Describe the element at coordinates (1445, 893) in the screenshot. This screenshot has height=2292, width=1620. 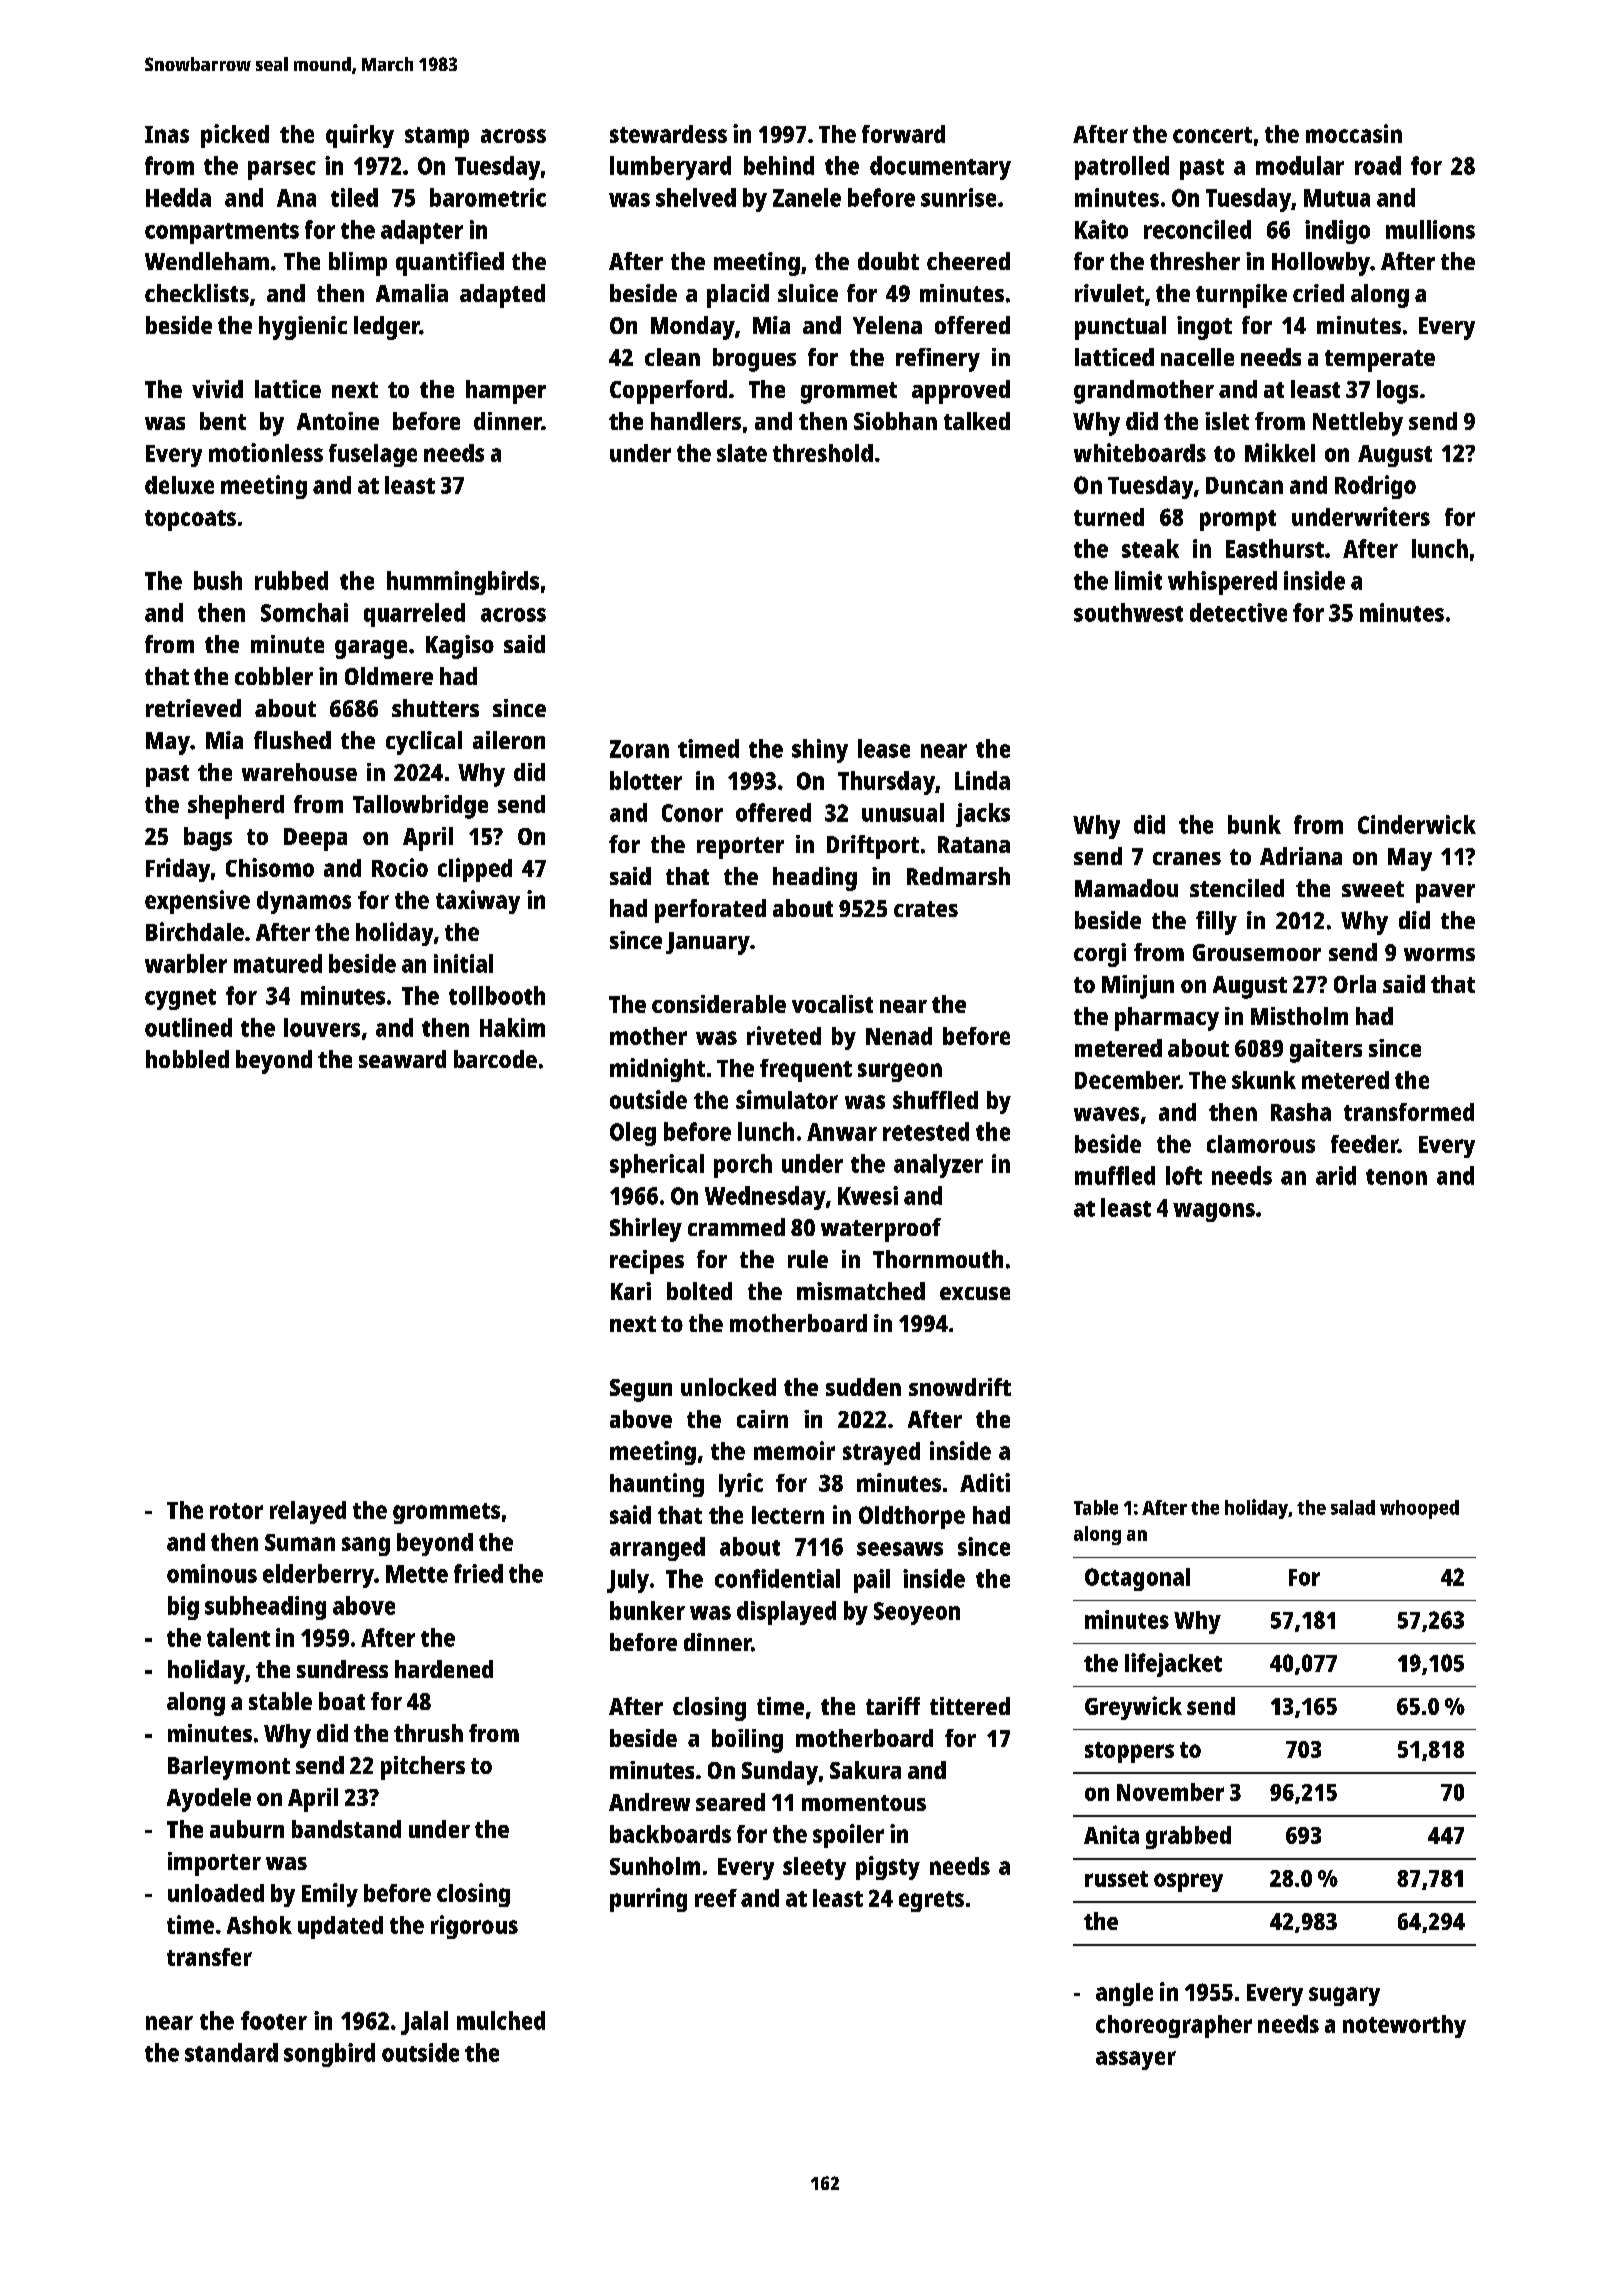
I see `paver` at that location.
